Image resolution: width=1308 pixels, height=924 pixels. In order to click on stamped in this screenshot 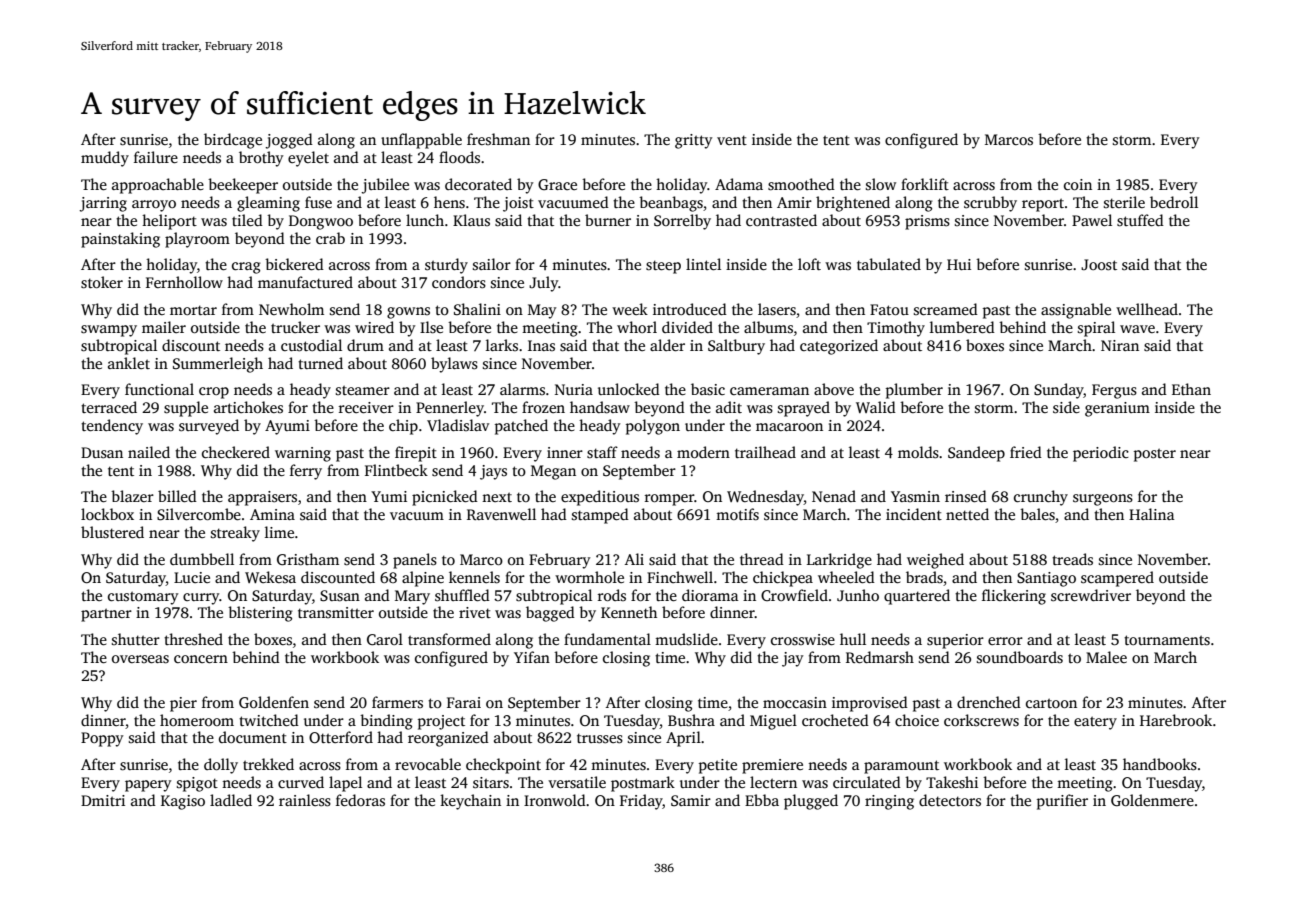, I will do `click(600, 516)`.
